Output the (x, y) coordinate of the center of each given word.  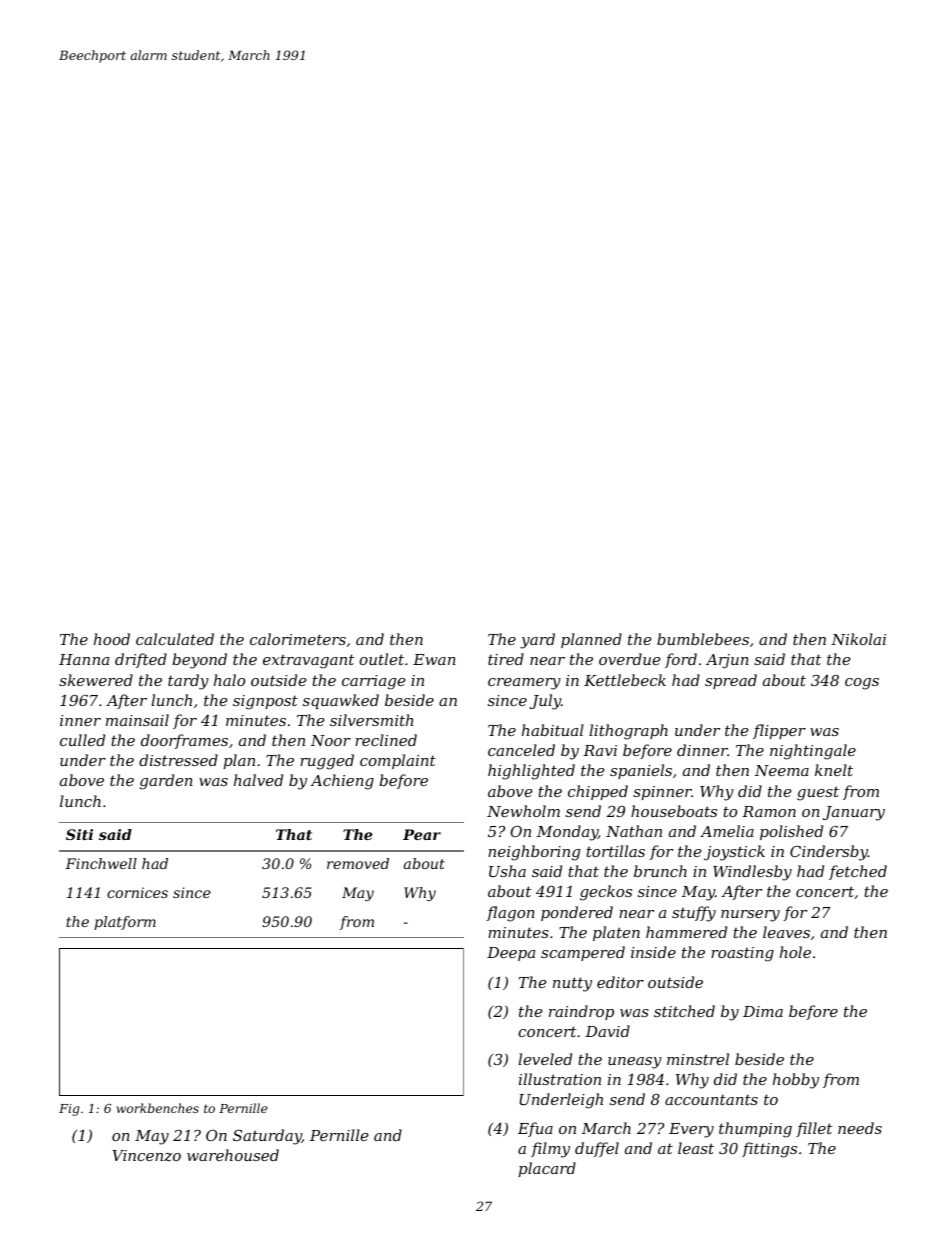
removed (358, 863)
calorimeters (298, 639)
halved (258, 780)
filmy (550, 1150)
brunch (660, 871)
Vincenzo (146, 1156)
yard (537, 641)
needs (860, 1128)
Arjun (727, 661)
